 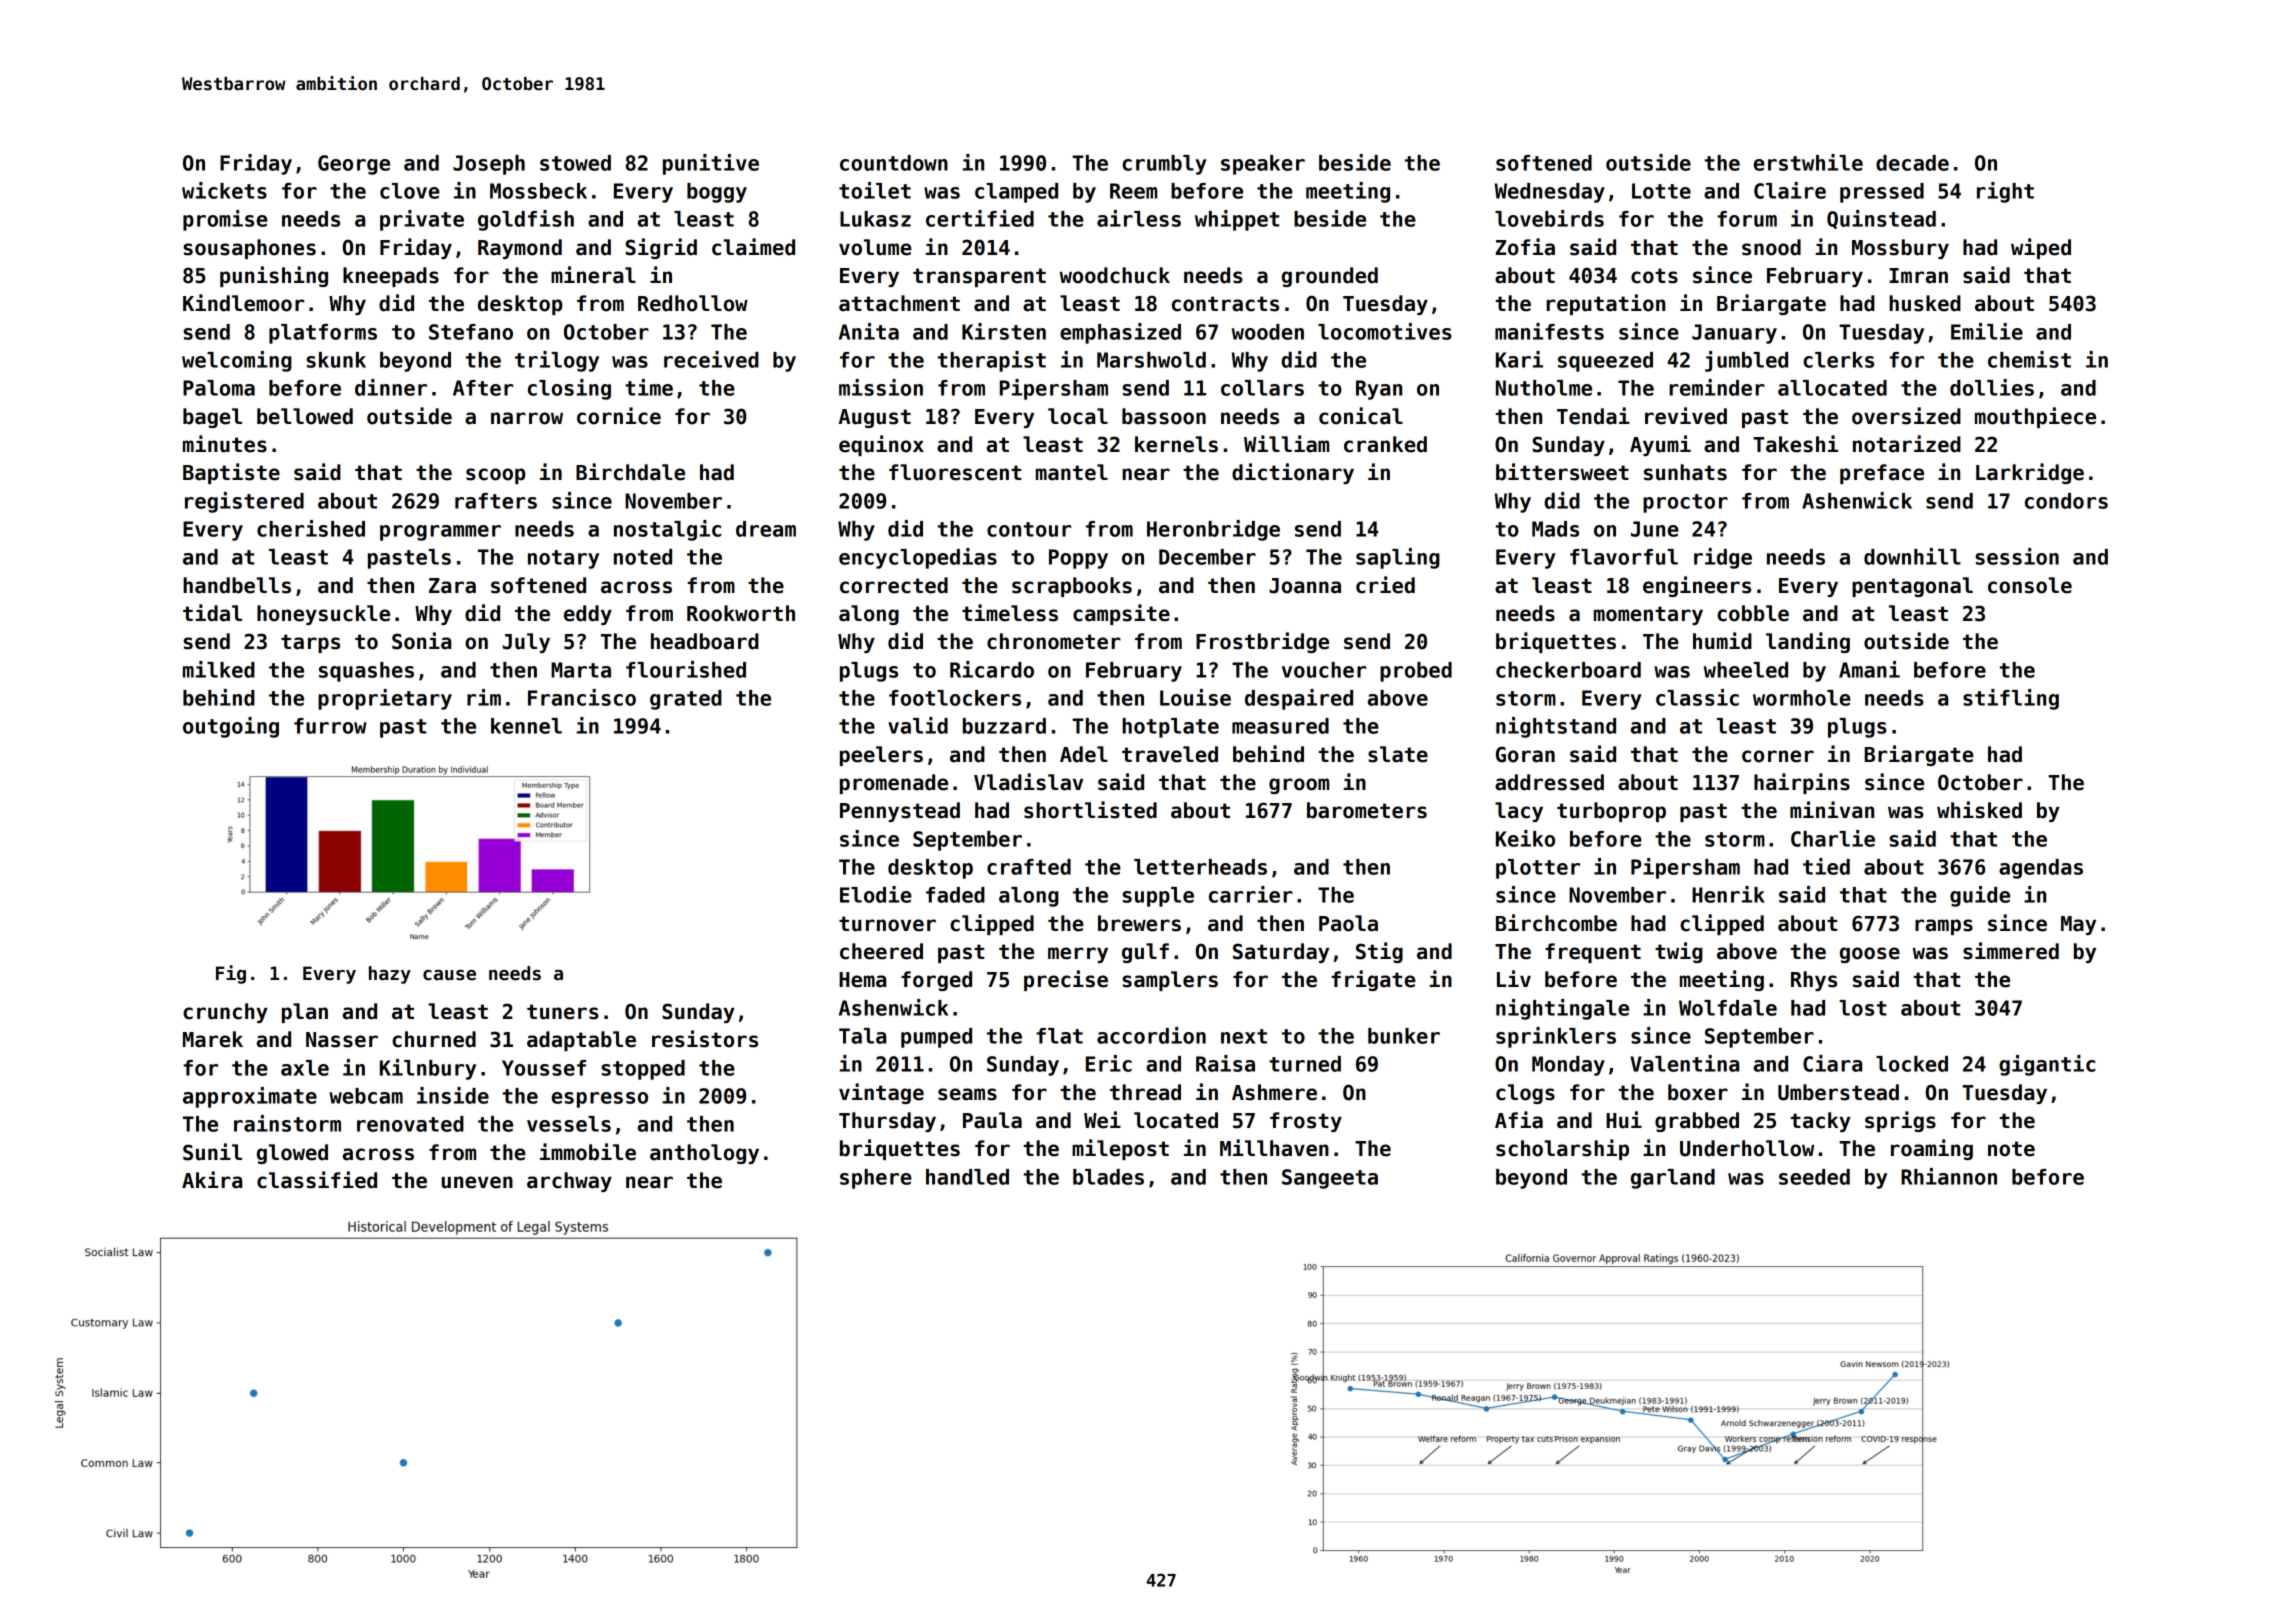 I want to click on footlockers, so click(x=955, y=698).
